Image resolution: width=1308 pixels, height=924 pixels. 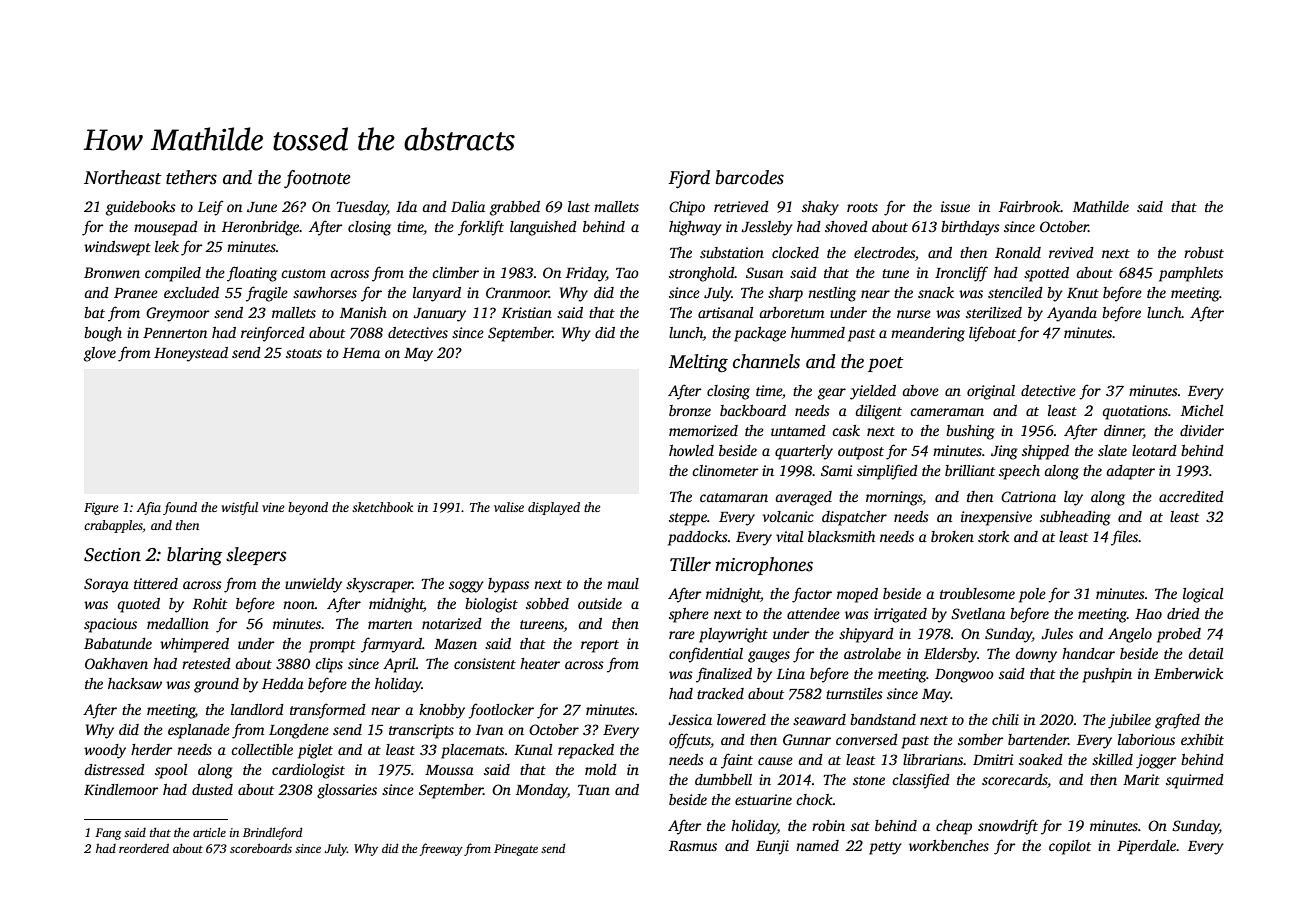 I want to click on Heronbridge, so click(x=260, y=228).
